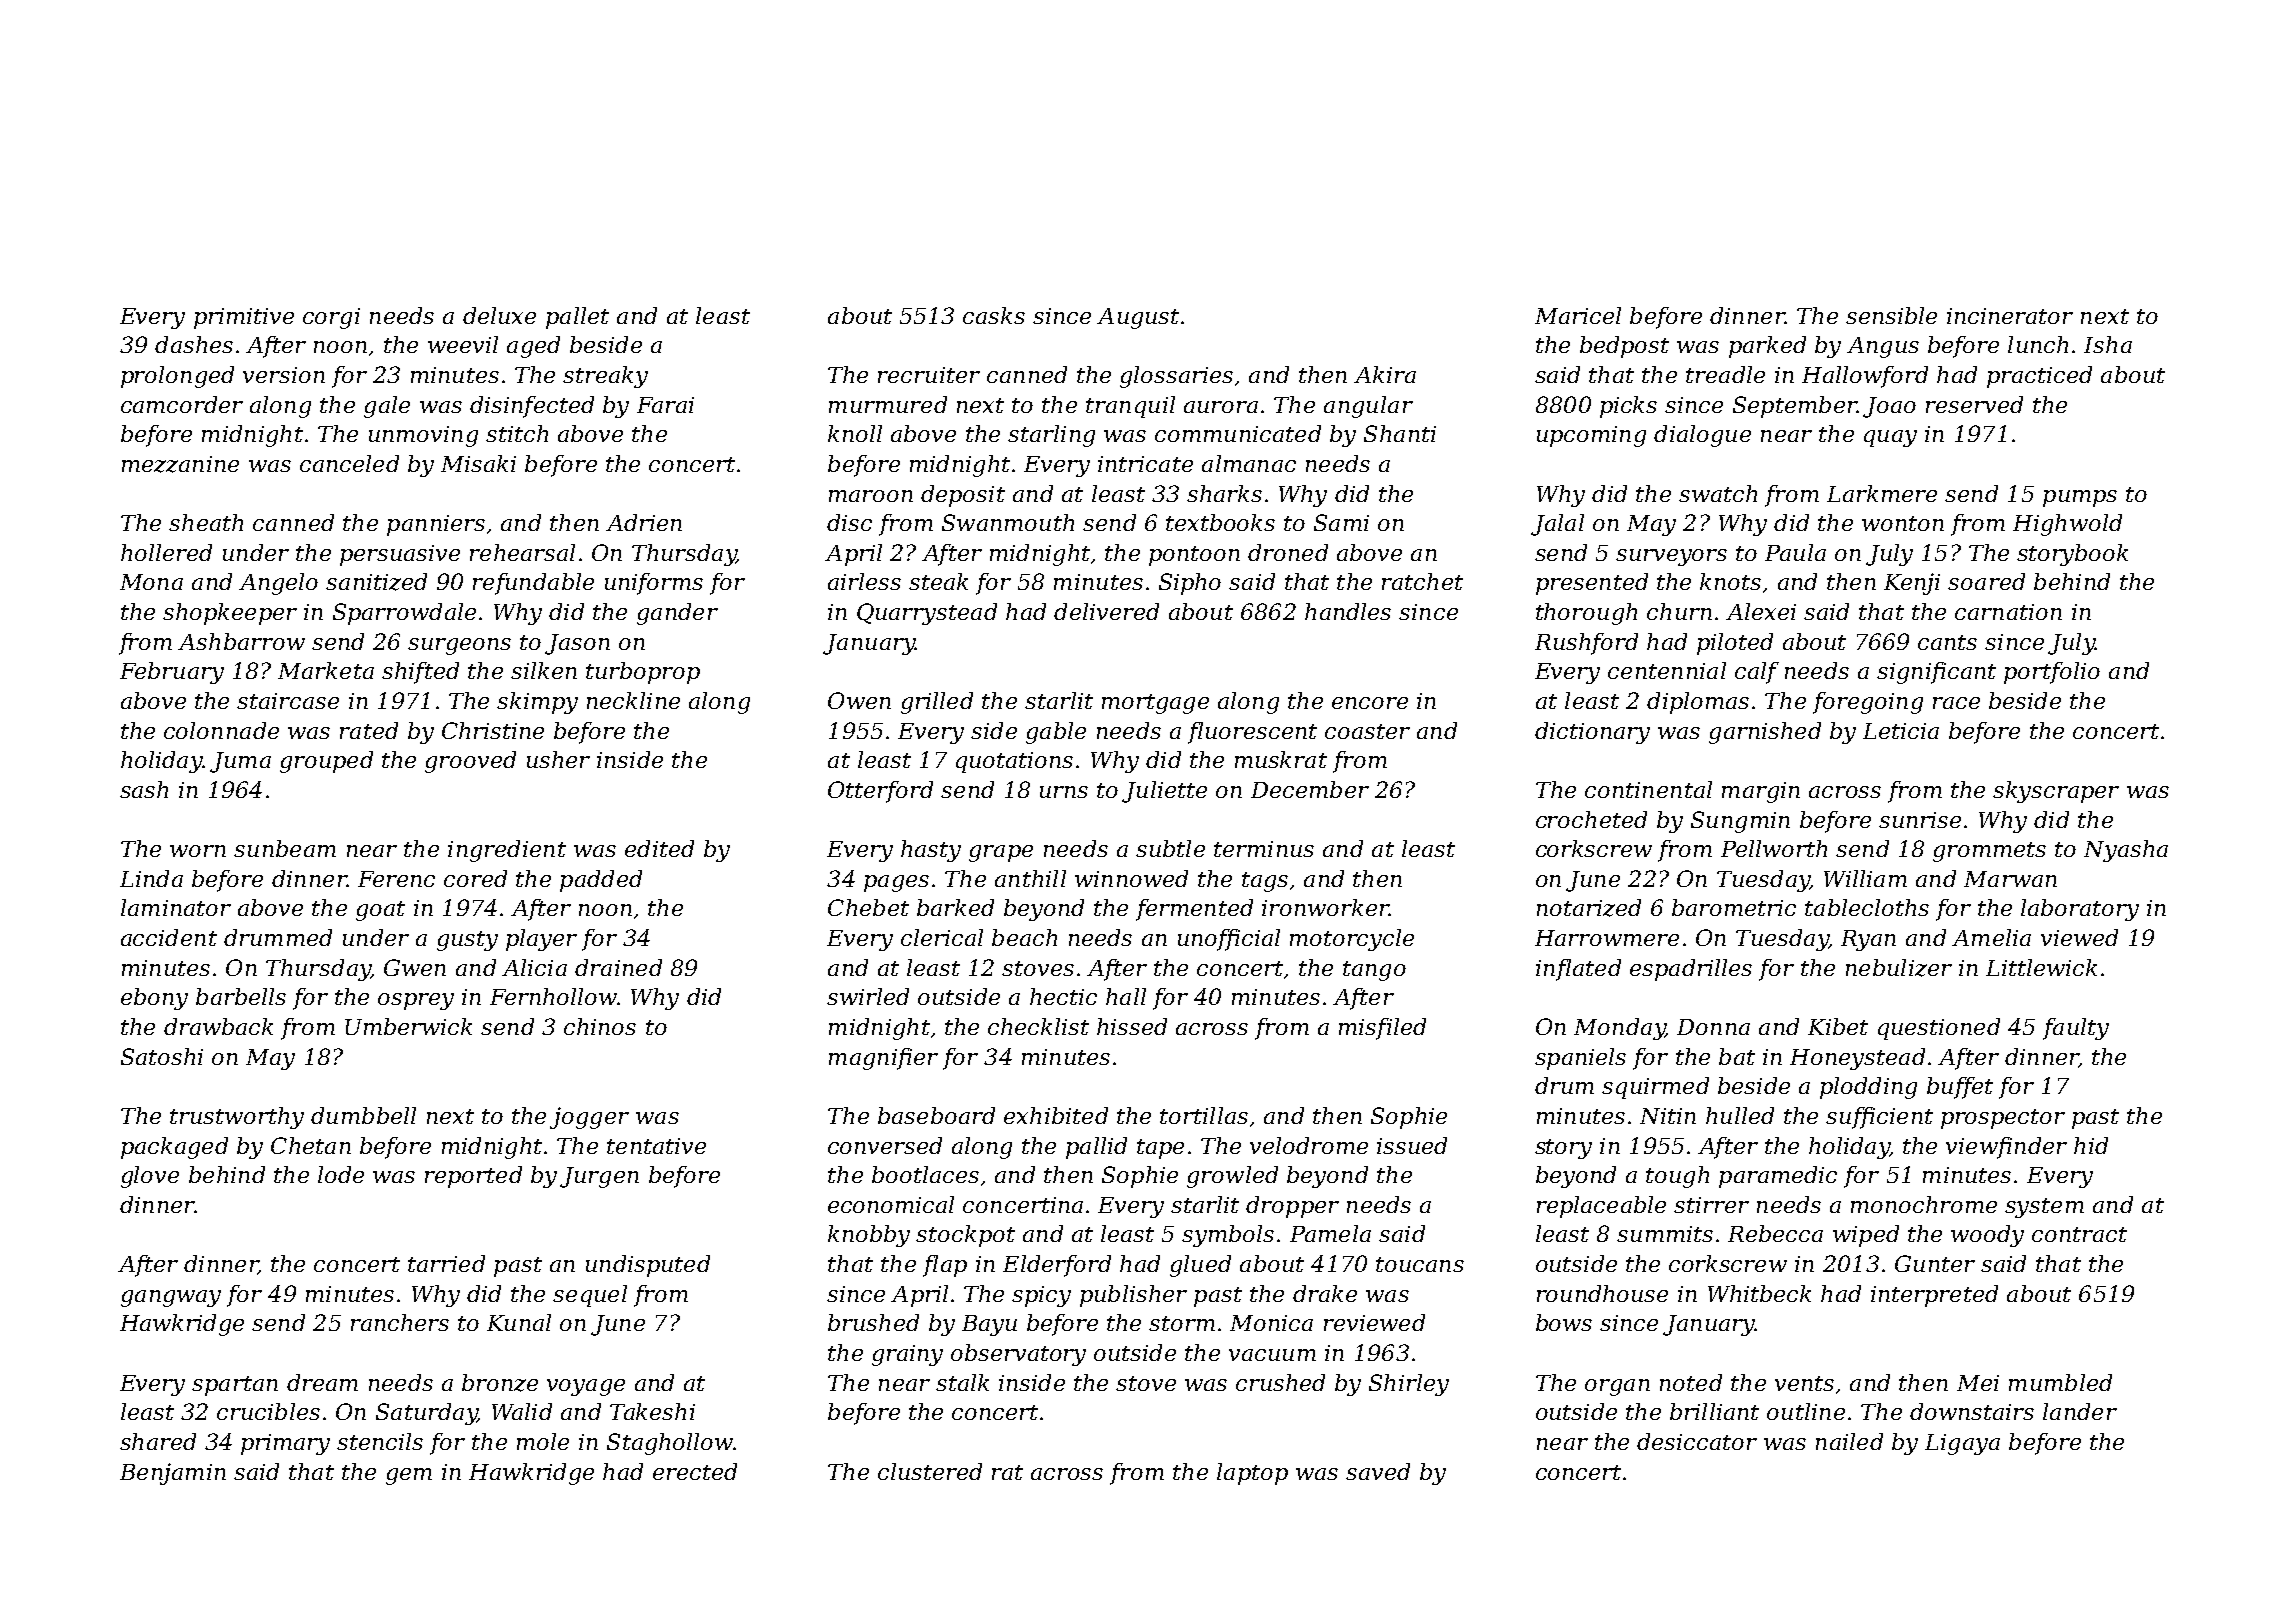 Image resolution: width=2292 pixels, height=1620 pixels. I want to click on primitive, so click(244, 318).
